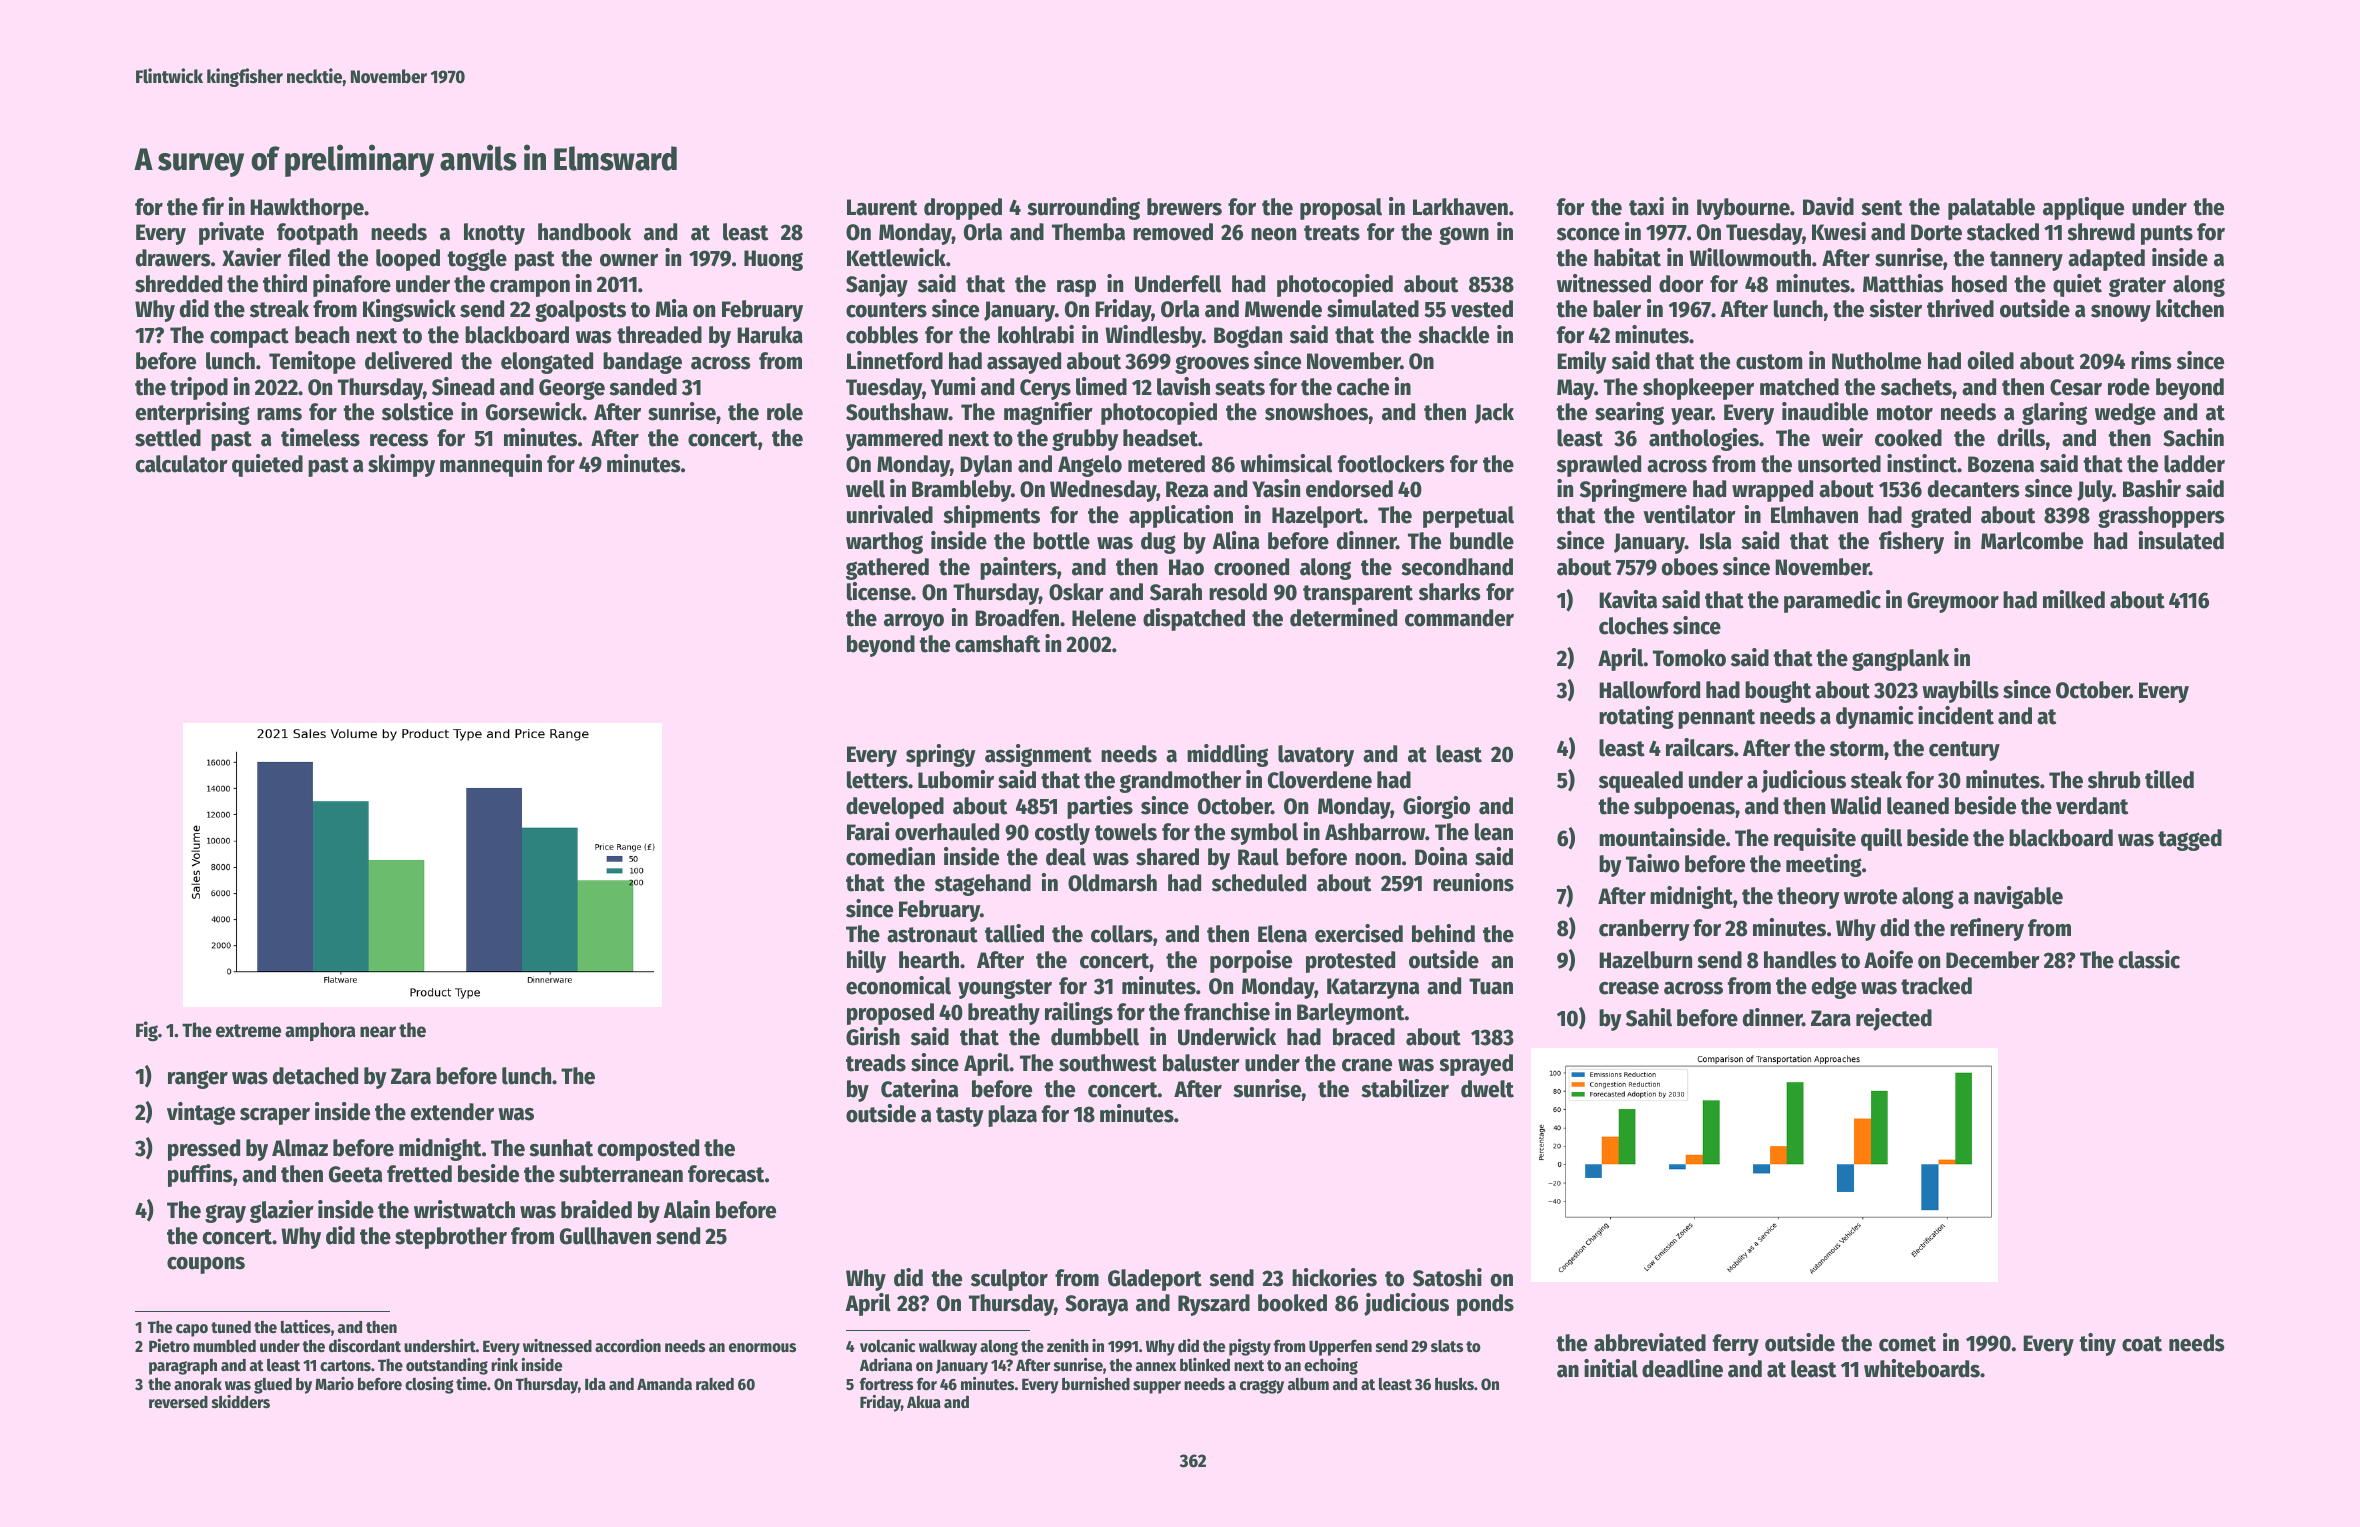  I want to click on album, so click(1308, 1384).
